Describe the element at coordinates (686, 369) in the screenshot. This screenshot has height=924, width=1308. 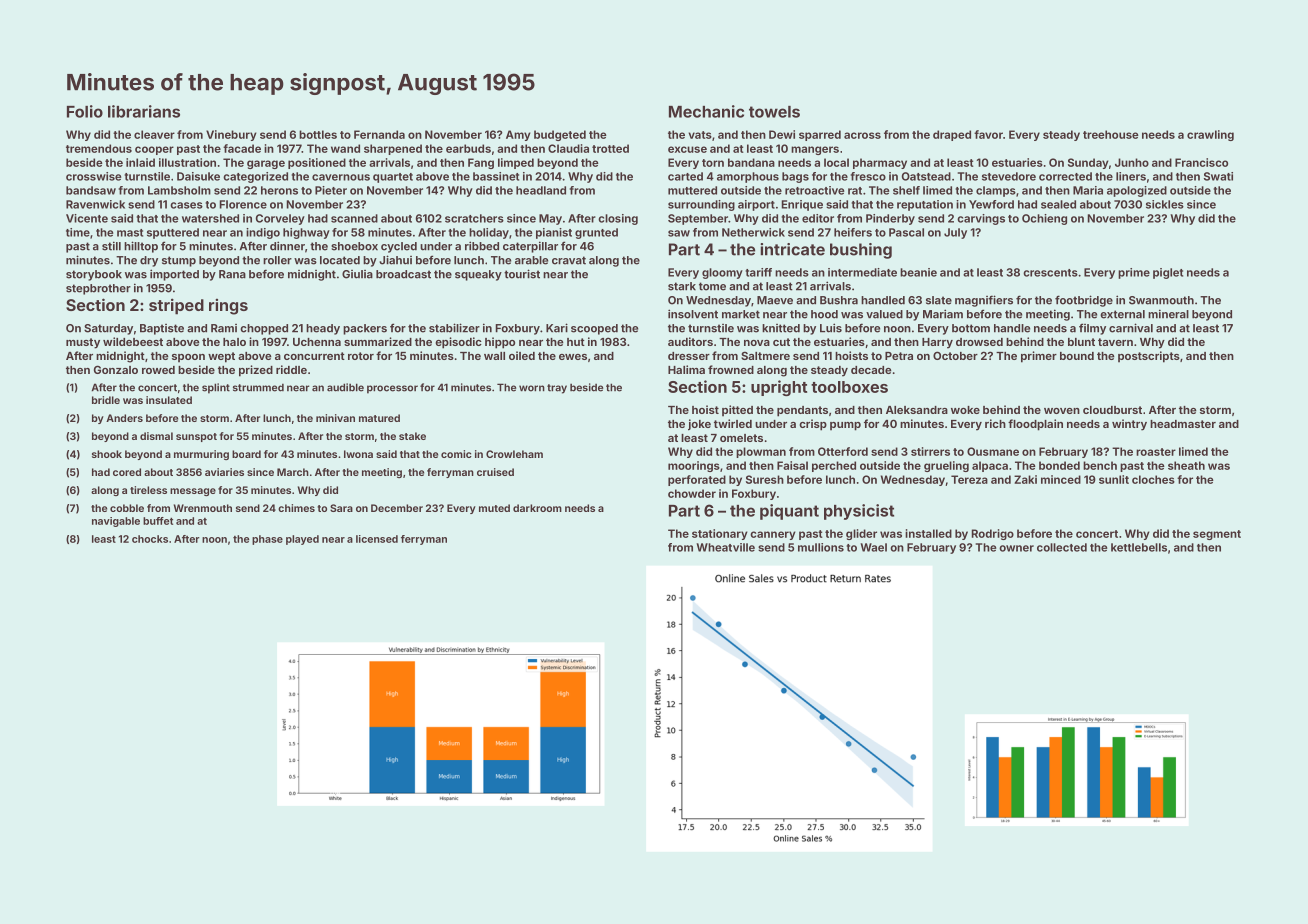
I see `Halima` at that location.
